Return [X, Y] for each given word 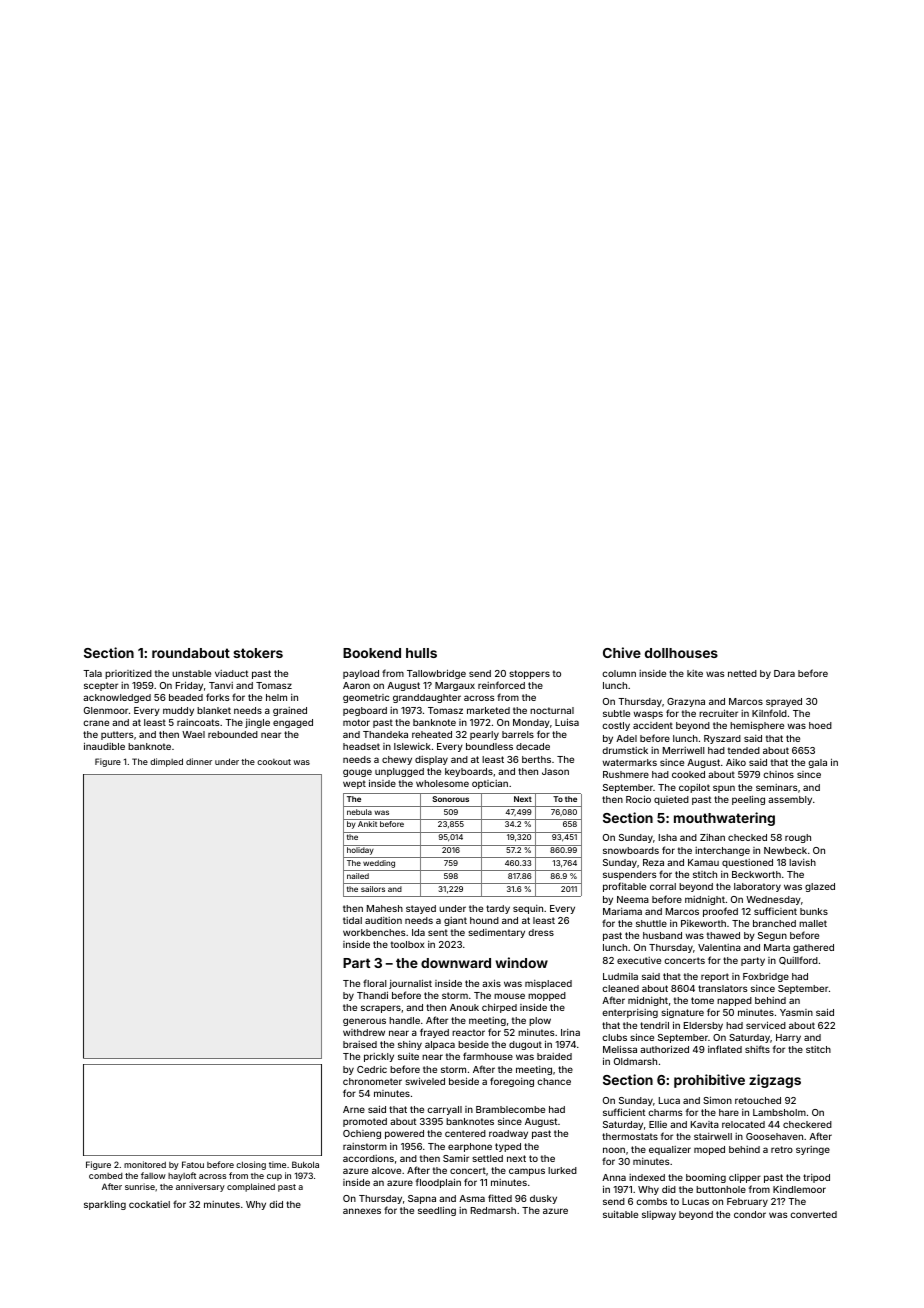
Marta [777, 947]
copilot [694, 788]
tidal [352, 920]
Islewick [412, 746]
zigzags [775, 1081]
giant [455, 921]
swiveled [425, 1081]
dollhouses [681, 653]
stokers [258, 653]
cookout [274, 762]
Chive [622, 652]
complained [251, 1187]
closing [251, 1165]
